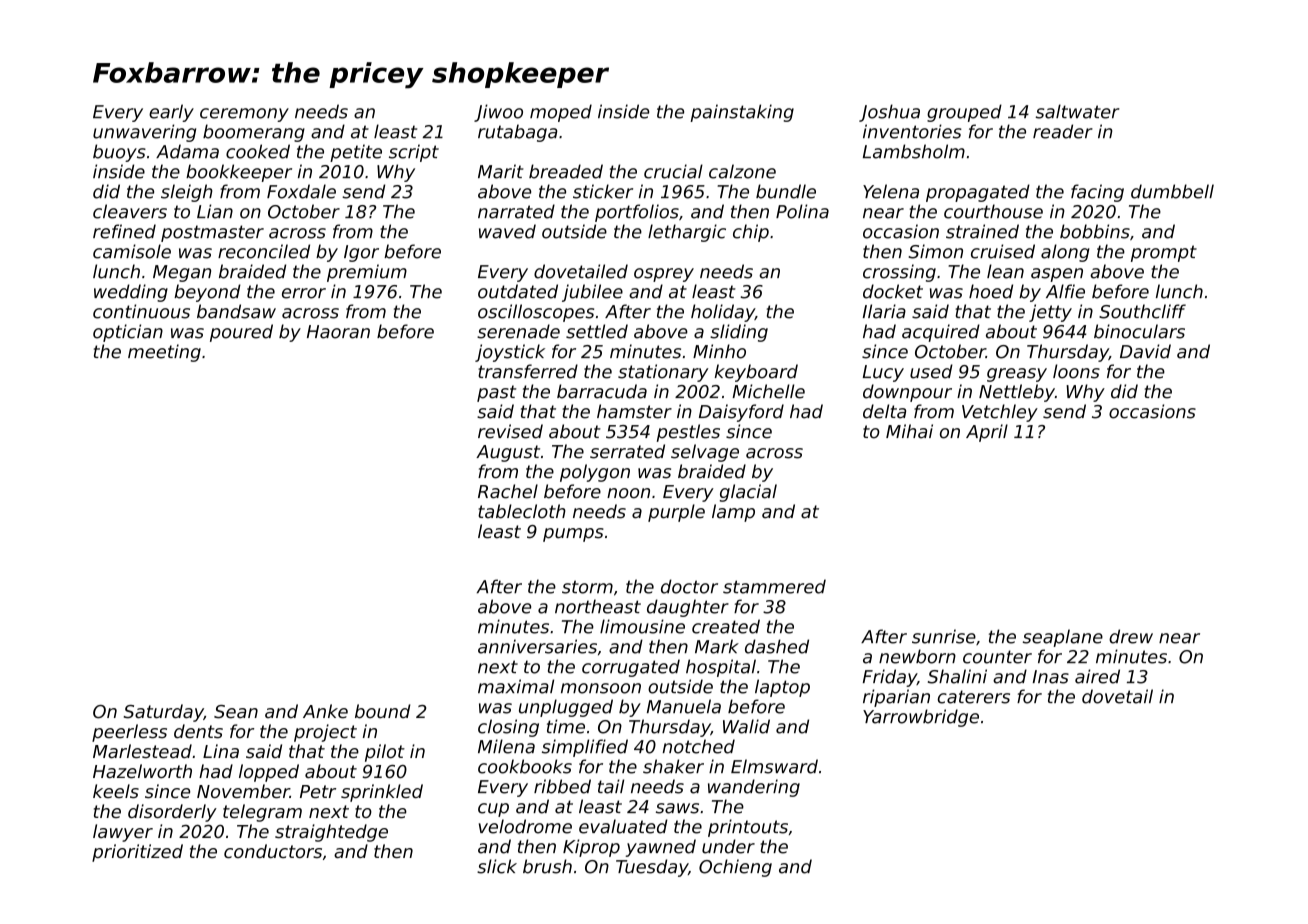  Describe the element at coordinates (921, 718) in the document. I see `Yarrowbridge` at that location.
